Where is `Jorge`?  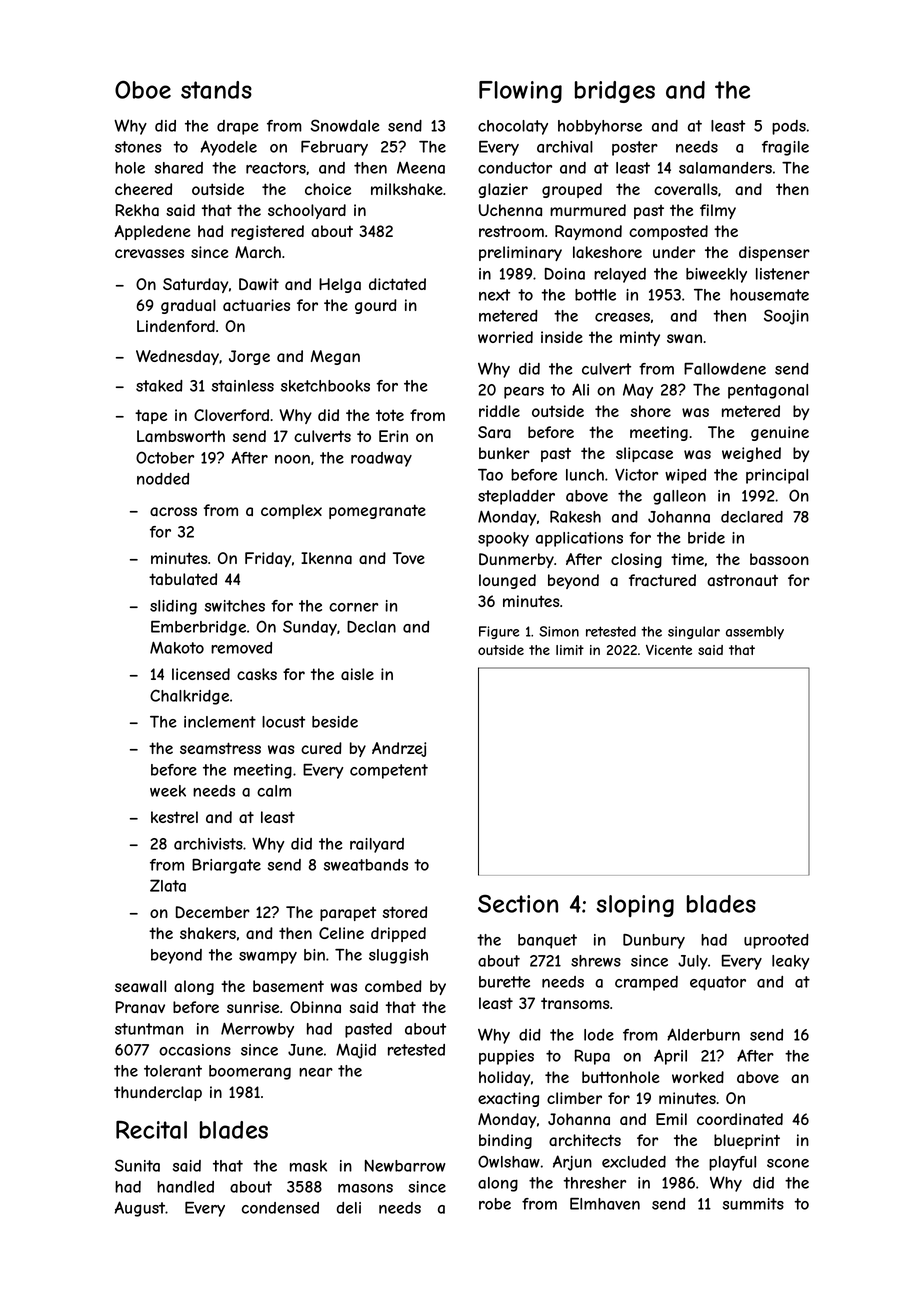 Jorge is located at coordinates (249, 357).
